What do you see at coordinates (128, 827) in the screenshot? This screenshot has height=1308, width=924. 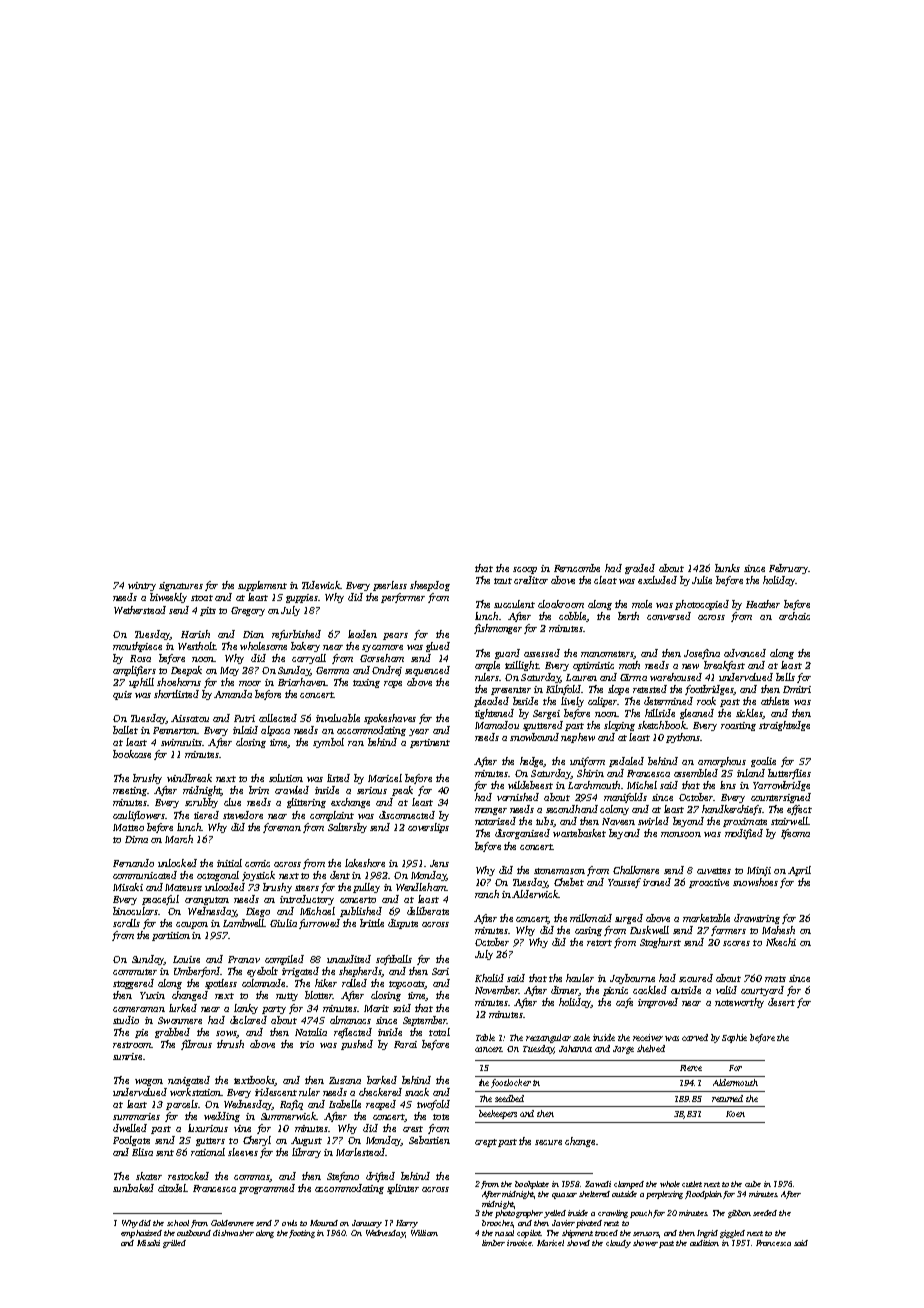 I see `Matteo` at bounding box center [128, 827].
